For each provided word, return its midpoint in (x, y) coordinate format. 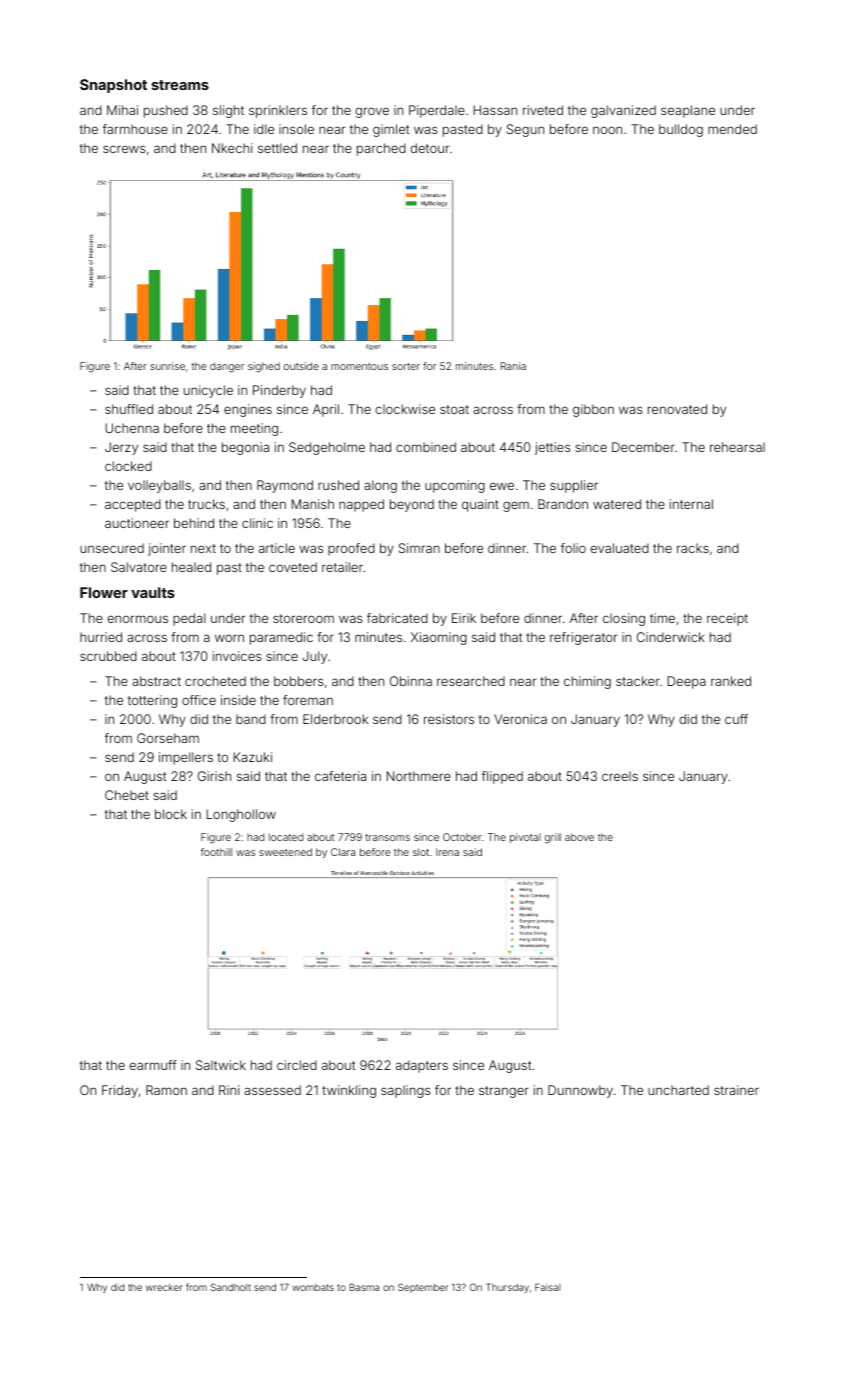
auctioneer (137, 523)
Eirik (464, 618)
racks (693, 548)
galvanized (623, 111)
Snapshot (113, 86)
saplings (406, 1091)
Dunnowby (580, 1091)
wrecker (164, 1287)
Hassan (495, 110)
